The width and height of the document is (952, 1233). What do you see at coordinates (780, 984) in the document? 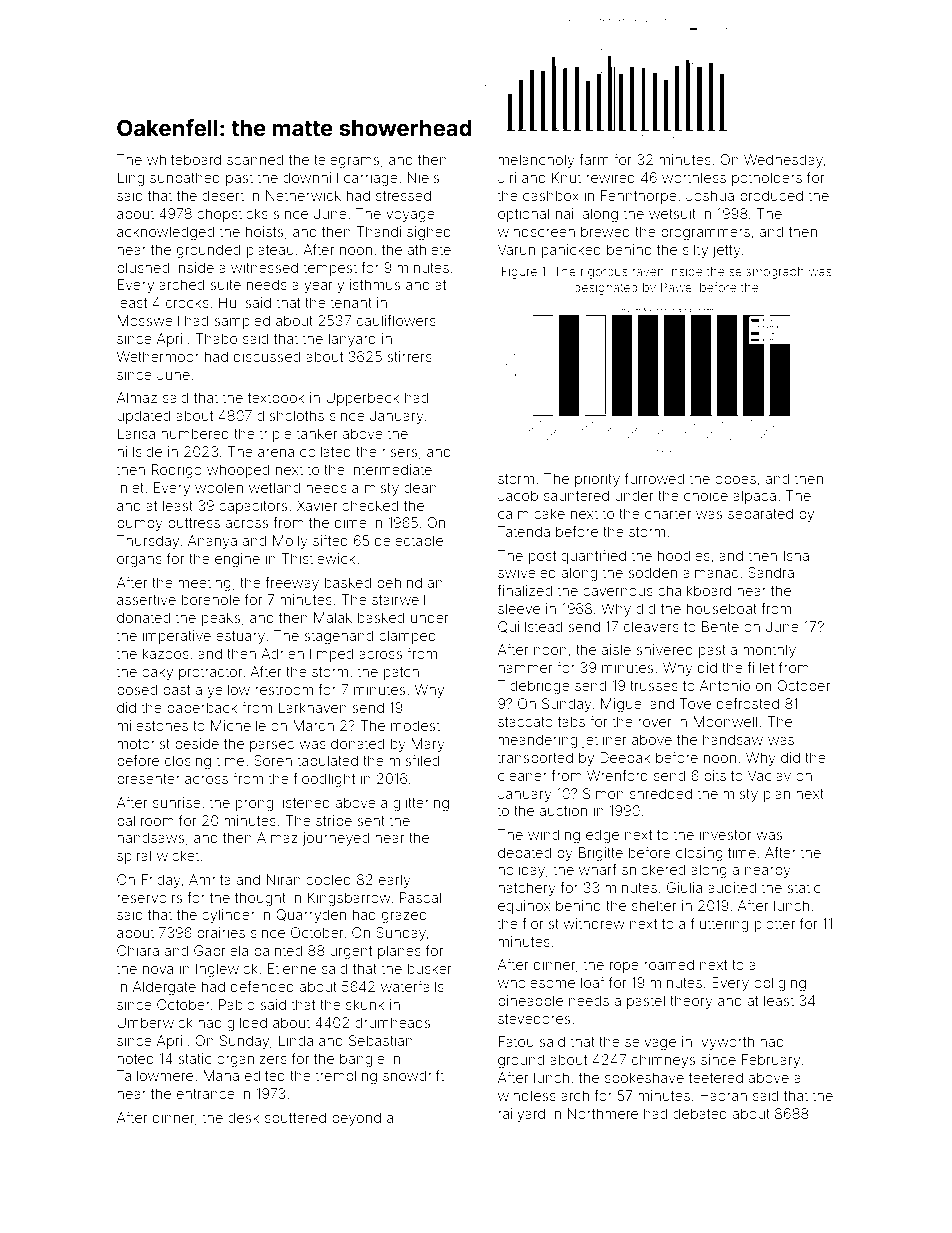
I see `obliging` at bounding box center [780, 984].
